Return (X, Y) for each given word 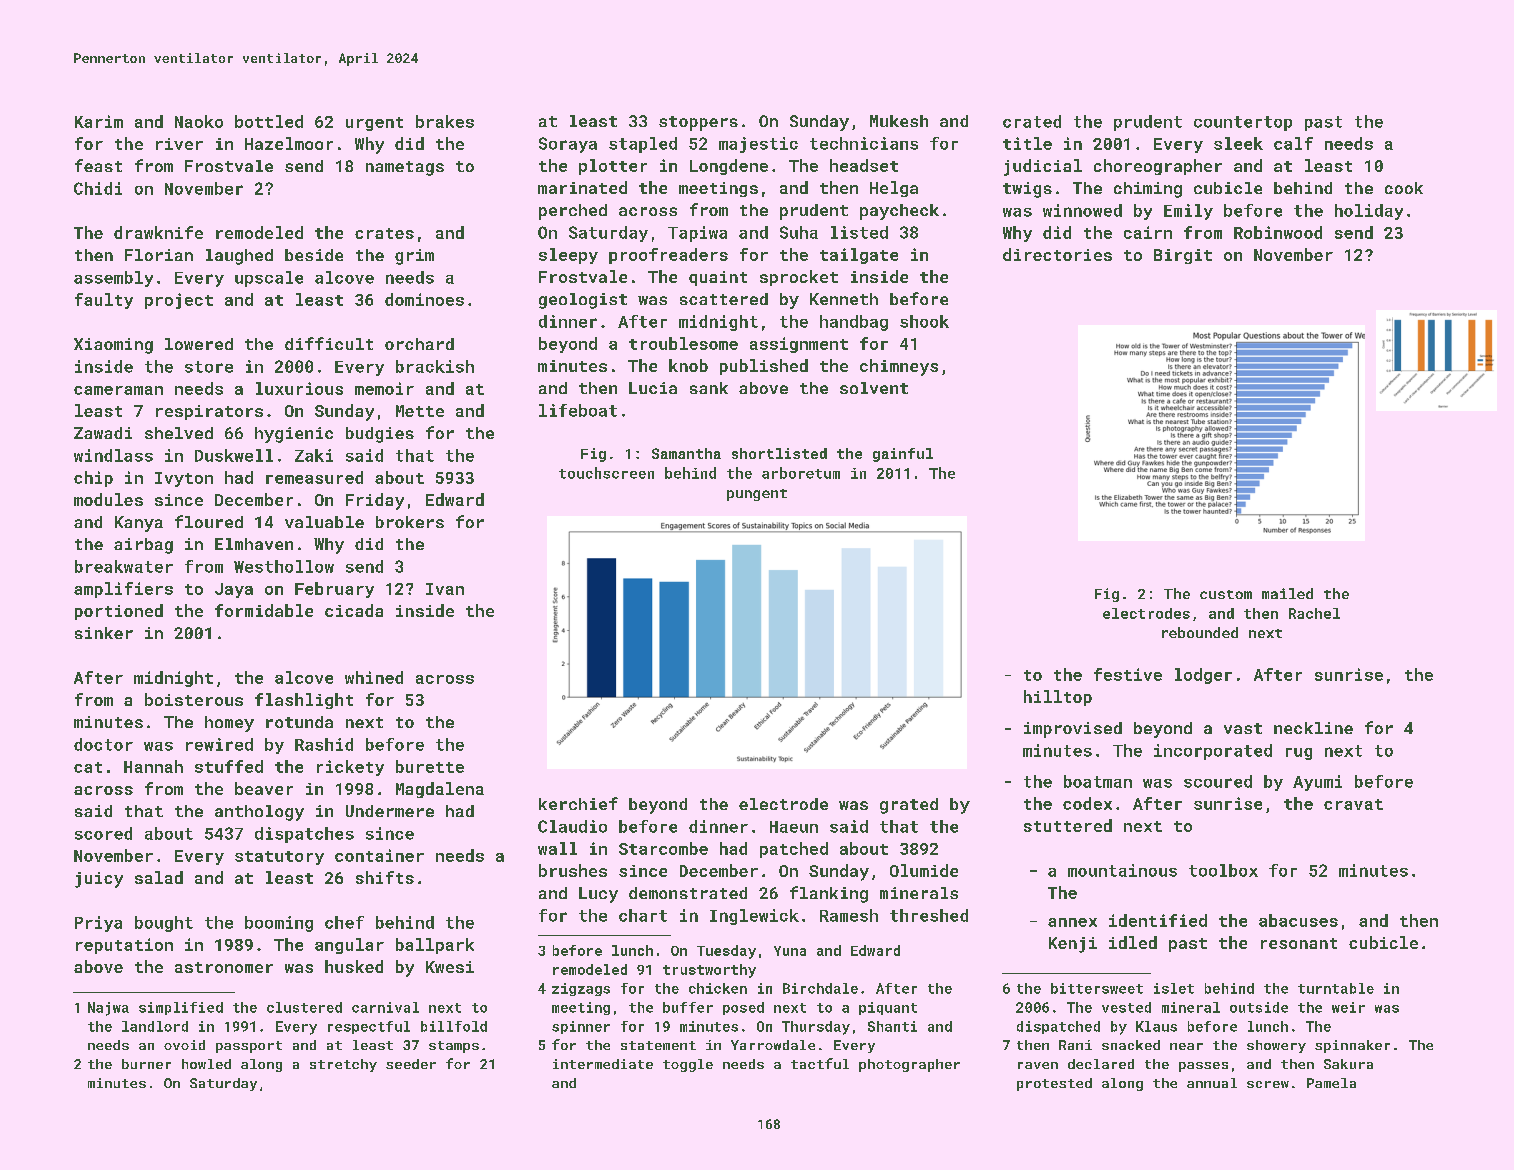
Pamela (1331, 1083)
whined (374, 677)
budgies (380, 435)
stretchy (343, 1065)
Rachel (1314, 613)
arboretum (801, 473)
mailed (1287, 593)
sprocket (799, 278)
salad (159, 877)
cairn (1148, 232)
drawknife (158, 232)
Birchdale (820, 988)
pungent (757, 495)
